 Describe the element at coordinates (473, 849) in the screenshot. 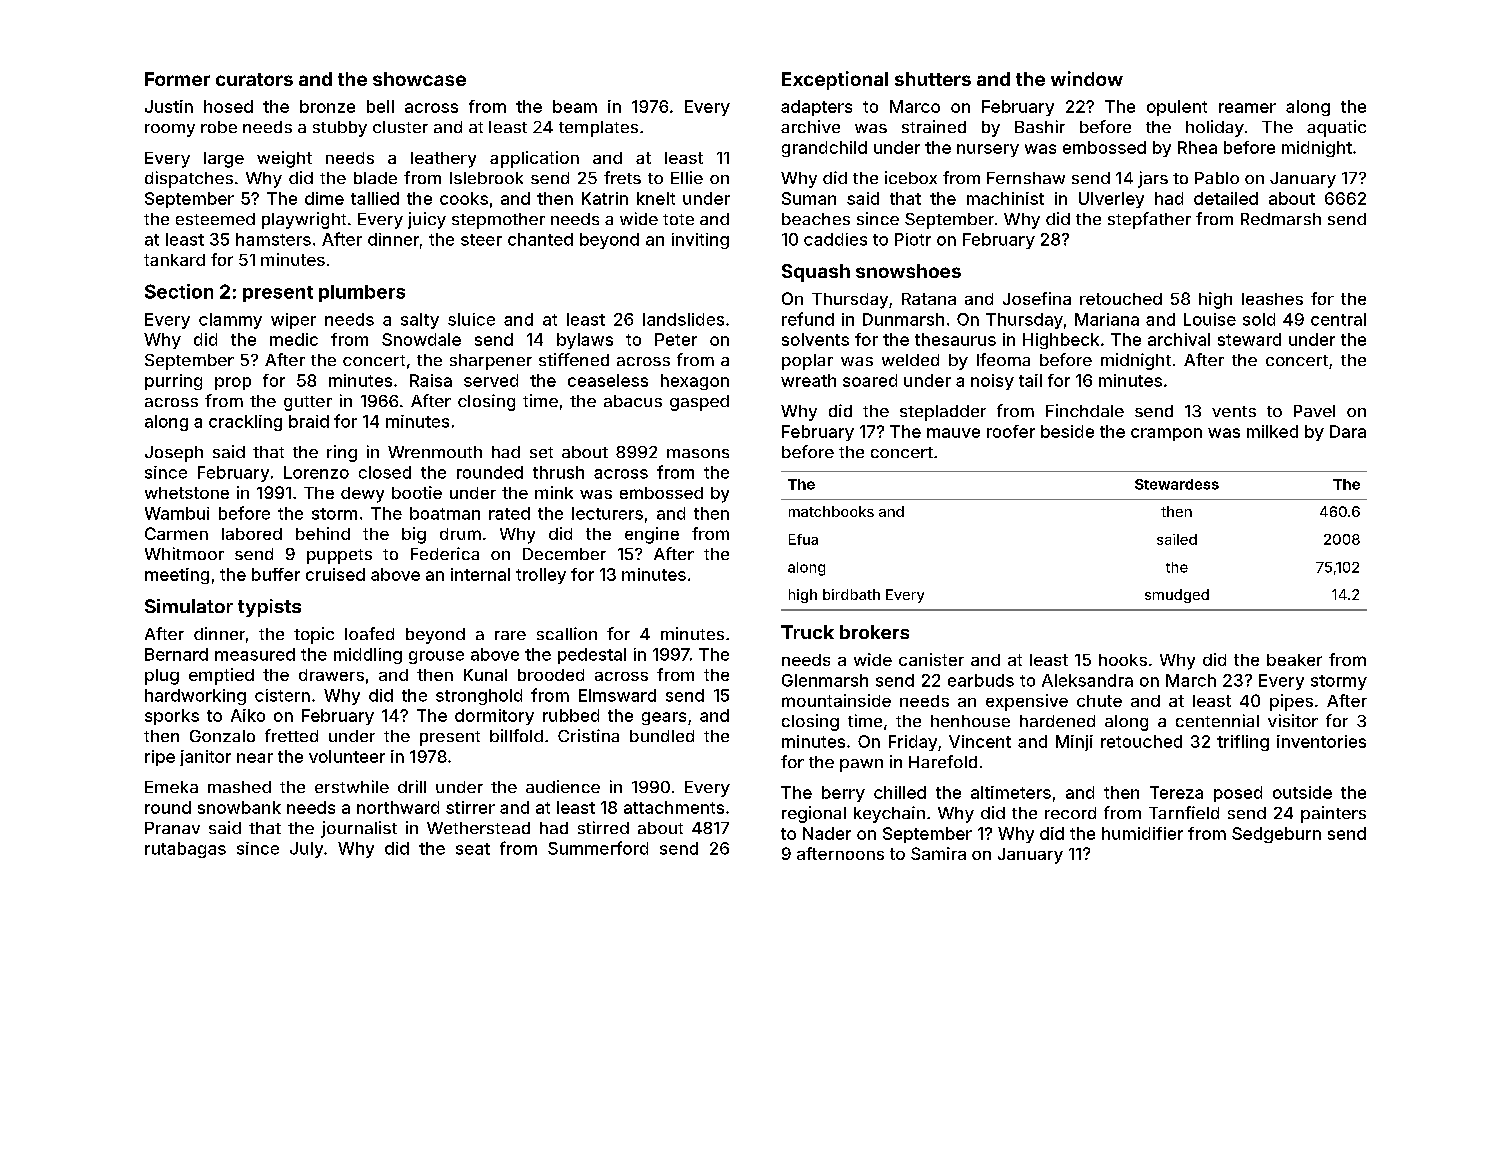

I see `seat` at that location.
